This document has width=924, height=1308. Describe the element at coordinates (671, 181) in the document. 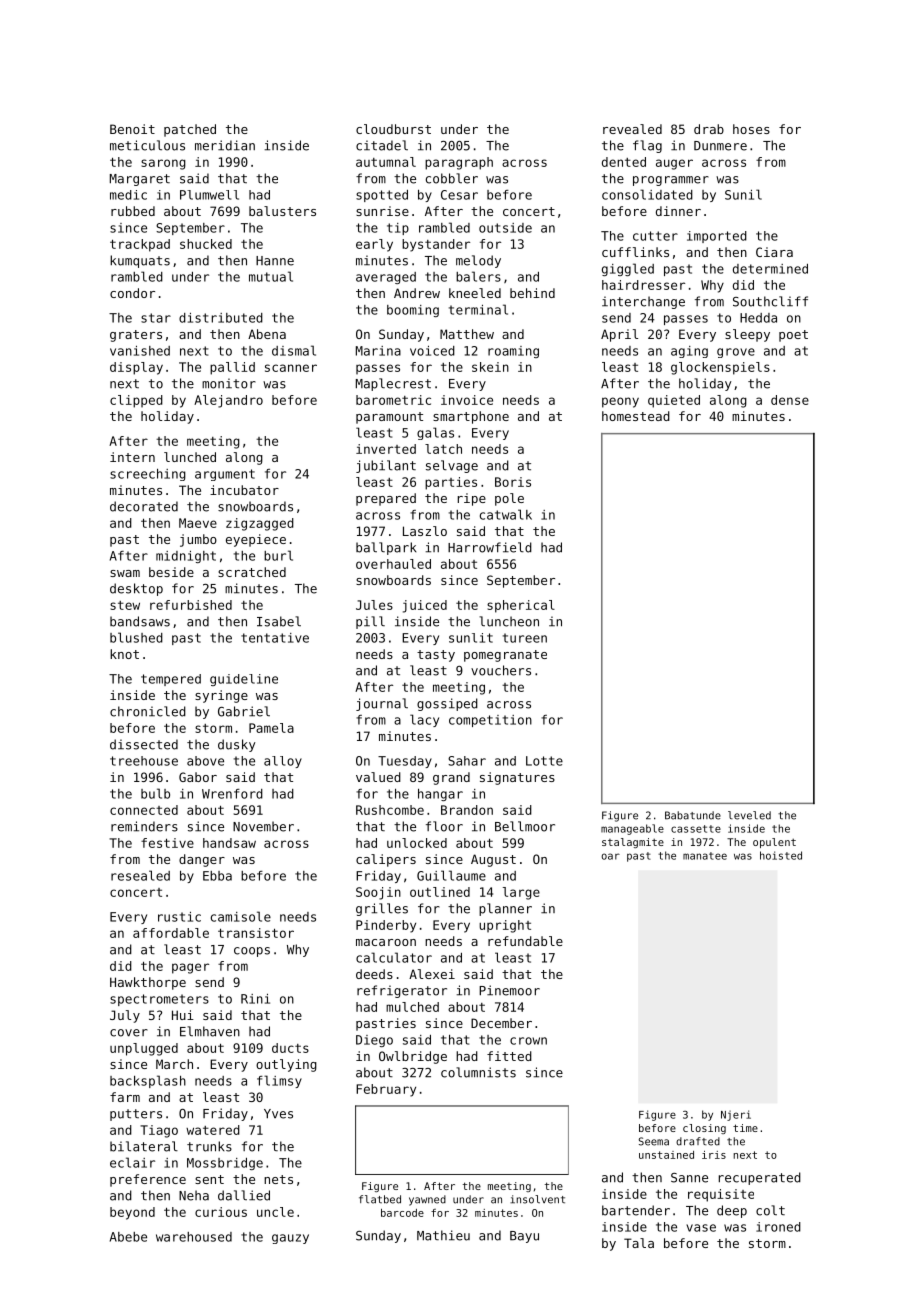

I see `programmer` at that location.
